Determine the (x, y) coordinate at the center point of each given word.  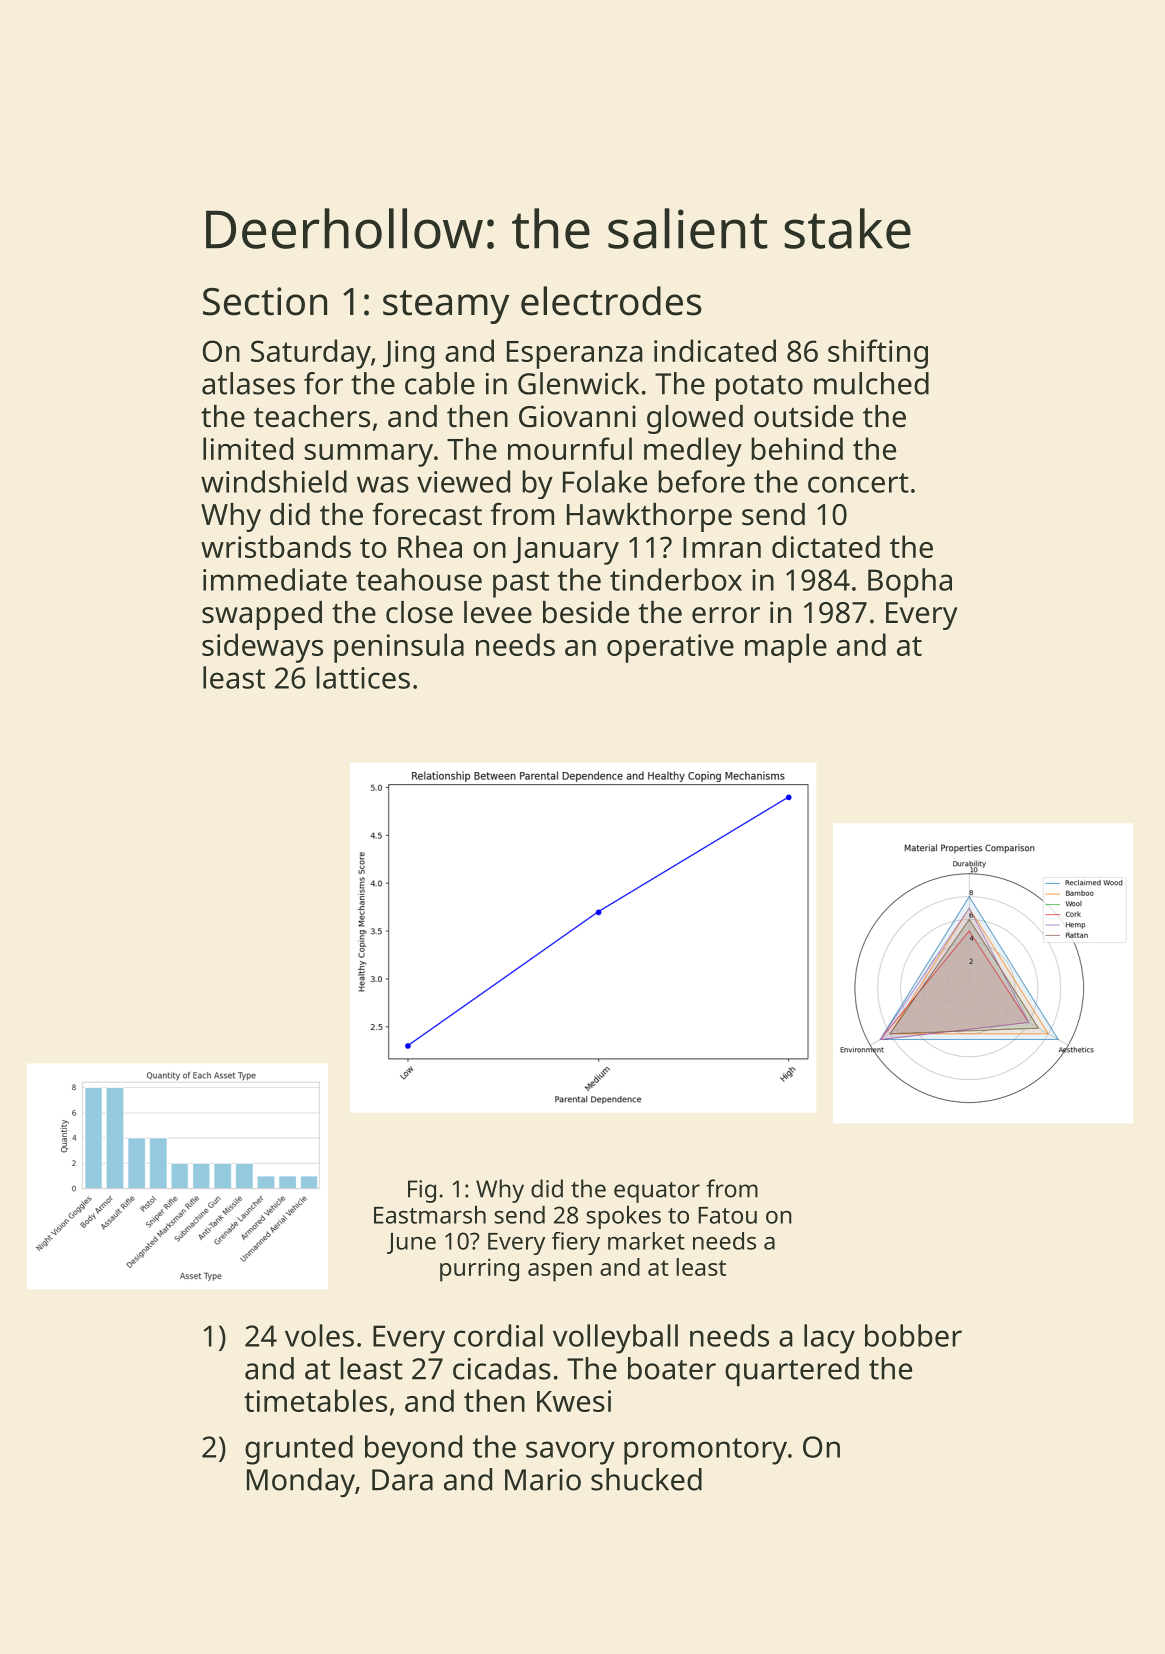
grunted (299, 1450)
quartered (792, 1372)
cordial (498, 1335)
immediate (275, 579)
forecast (427, 514)
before (701, 481)
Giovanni (577, 416)
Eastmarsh (430, 1215)
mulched (871, 383)
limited (248, 448)
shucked (646, 1479)
